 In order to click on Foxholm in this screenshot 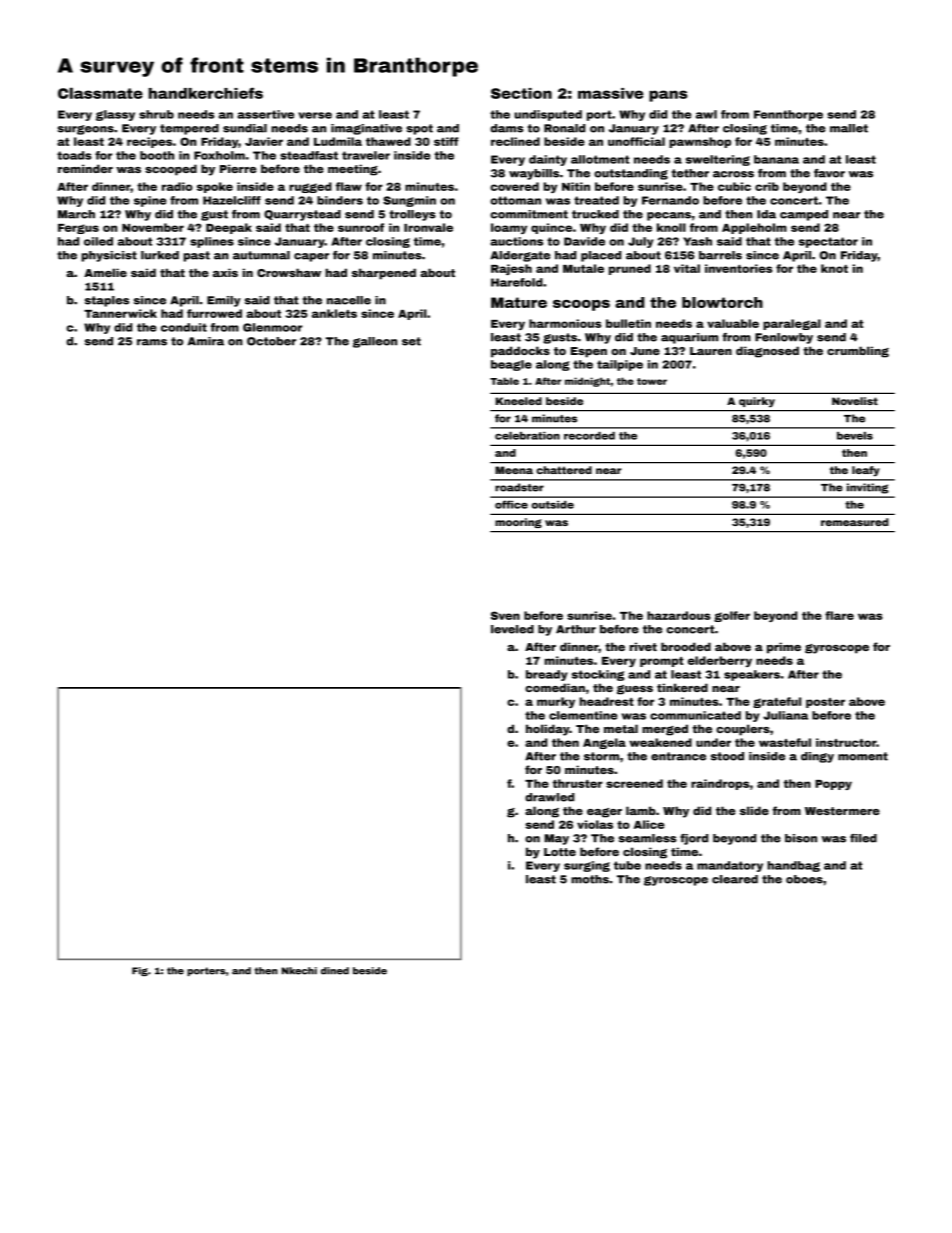, I will do `click(219, 155)`.
